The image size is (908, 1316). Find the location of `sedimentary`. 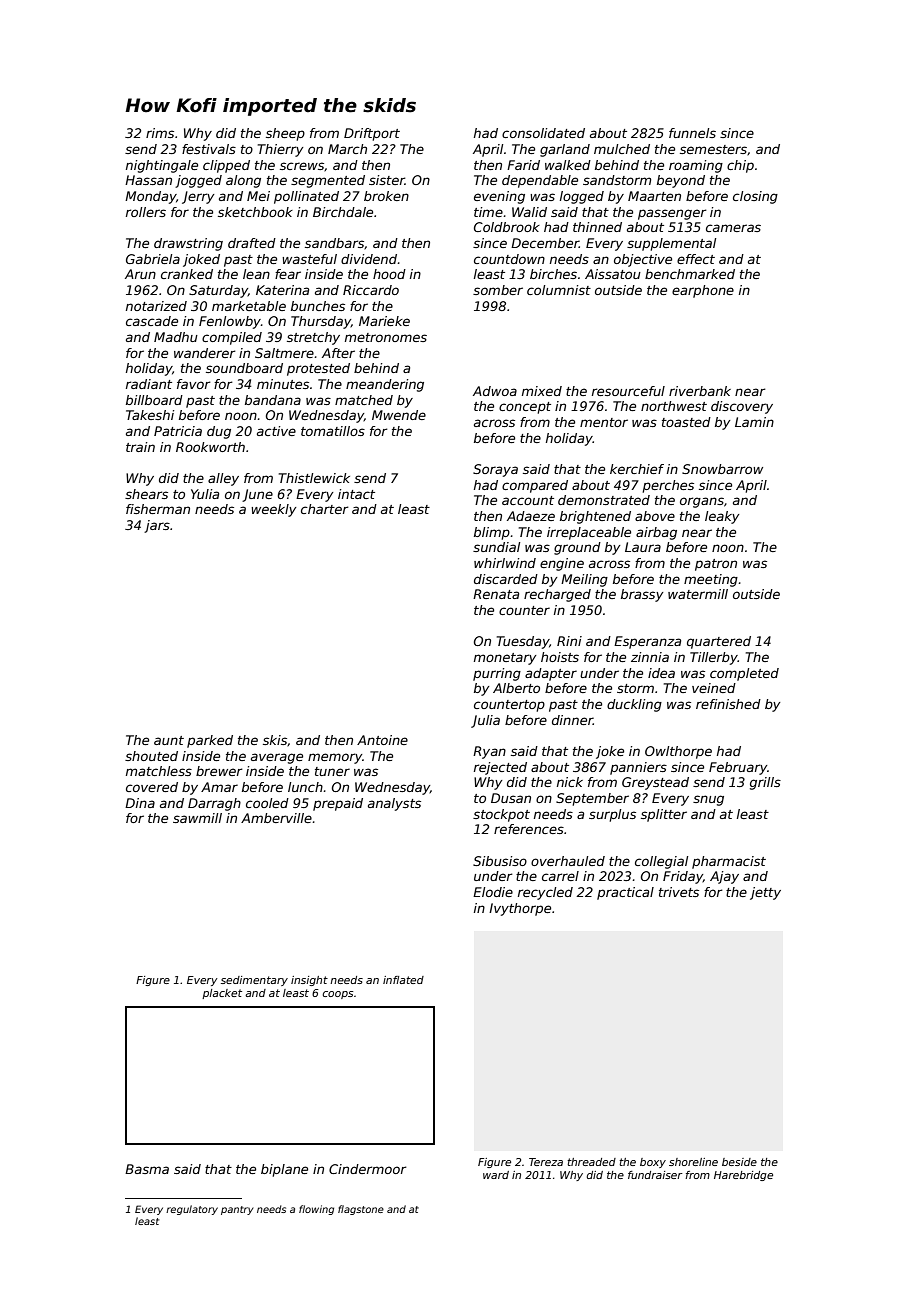

sedimentary is located at coordinates (254, 981).
